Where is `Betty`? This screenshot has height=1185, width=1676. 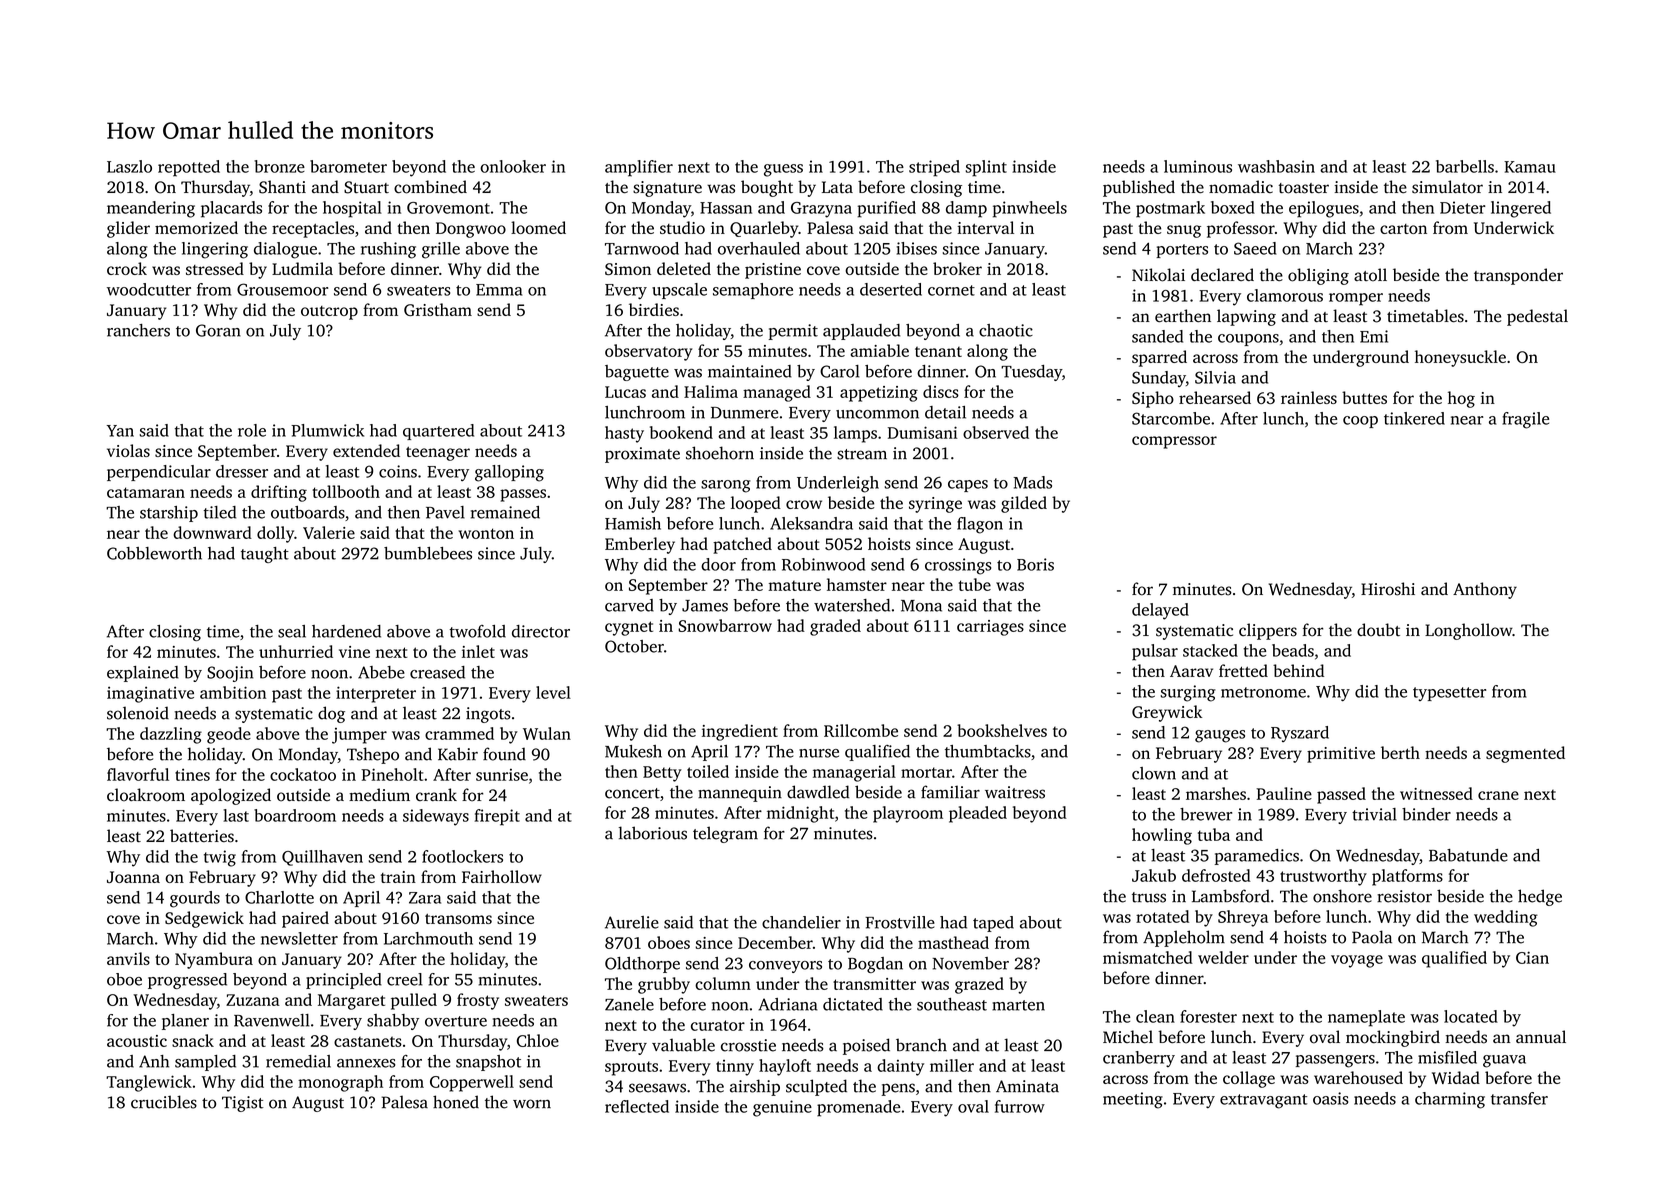 Betty is located at coordinates (662, 774).
